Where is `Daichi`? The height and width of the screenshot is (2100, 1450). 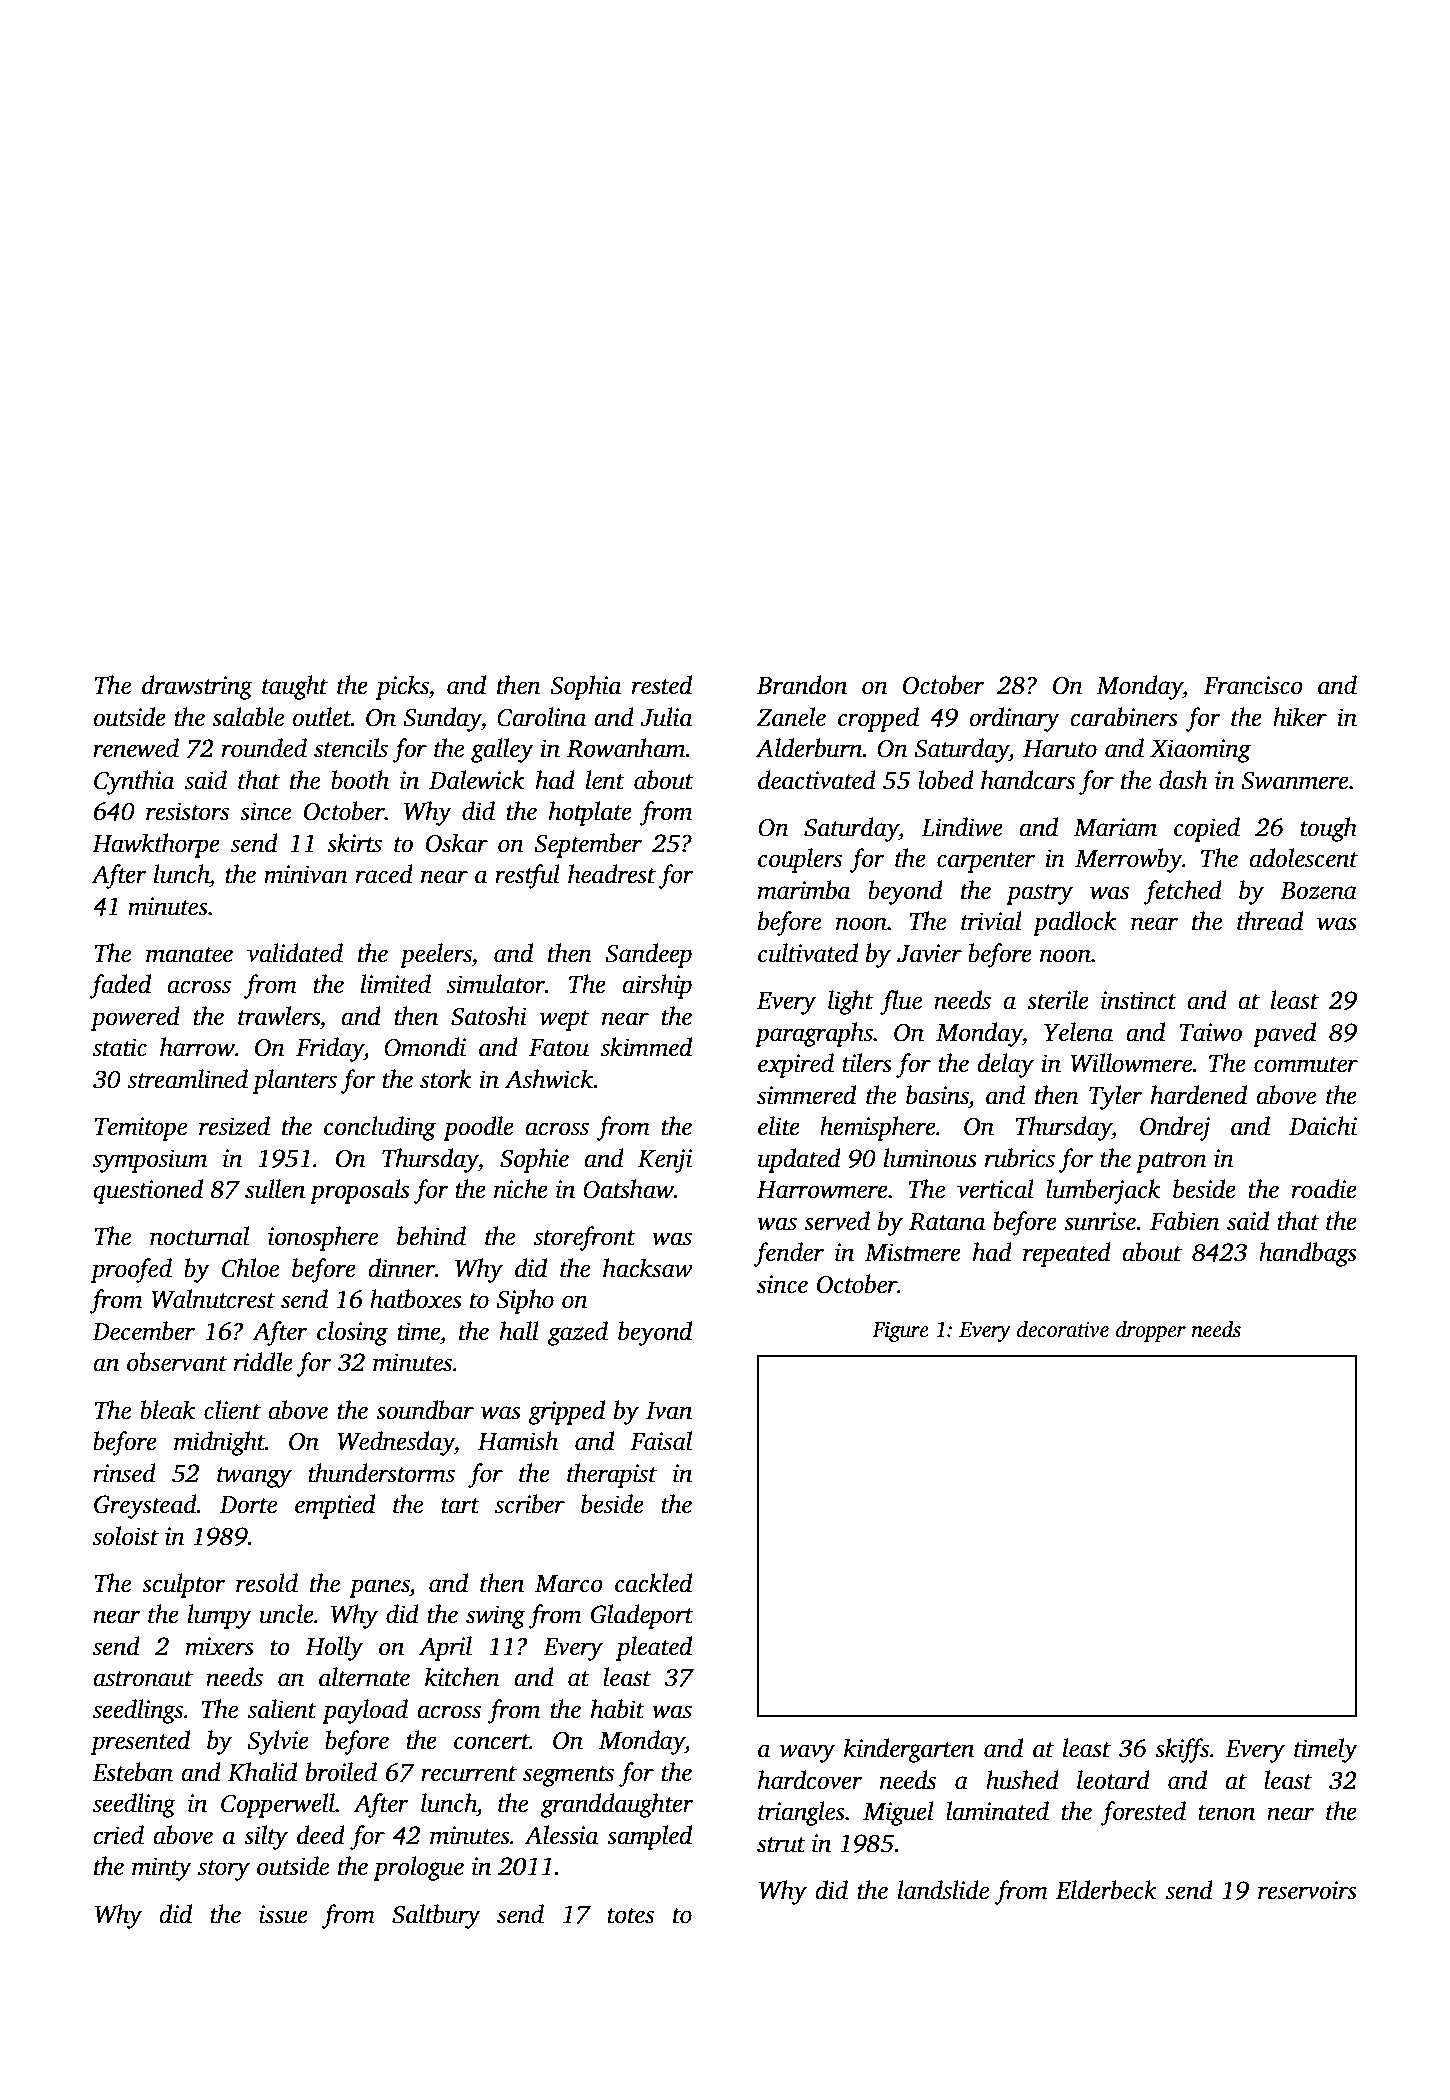 Daichi is located at coordinates (1323, 1126).
